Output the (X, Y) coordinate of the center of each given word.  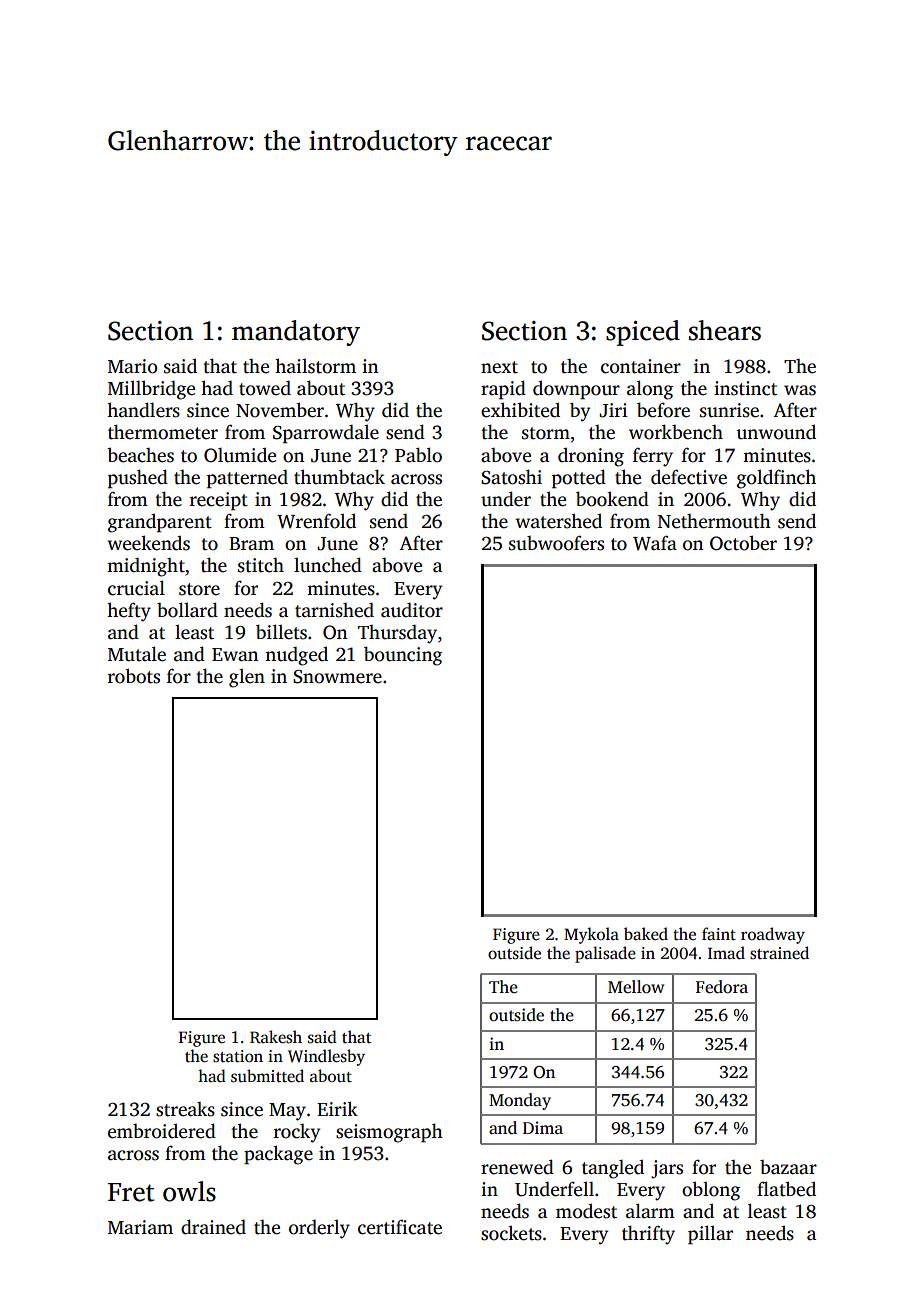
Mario (132, 366)
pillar (710, 1235)
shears (725, 330)
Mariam (140, 1227)
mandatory (296, 333)
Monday (520, 1101)
